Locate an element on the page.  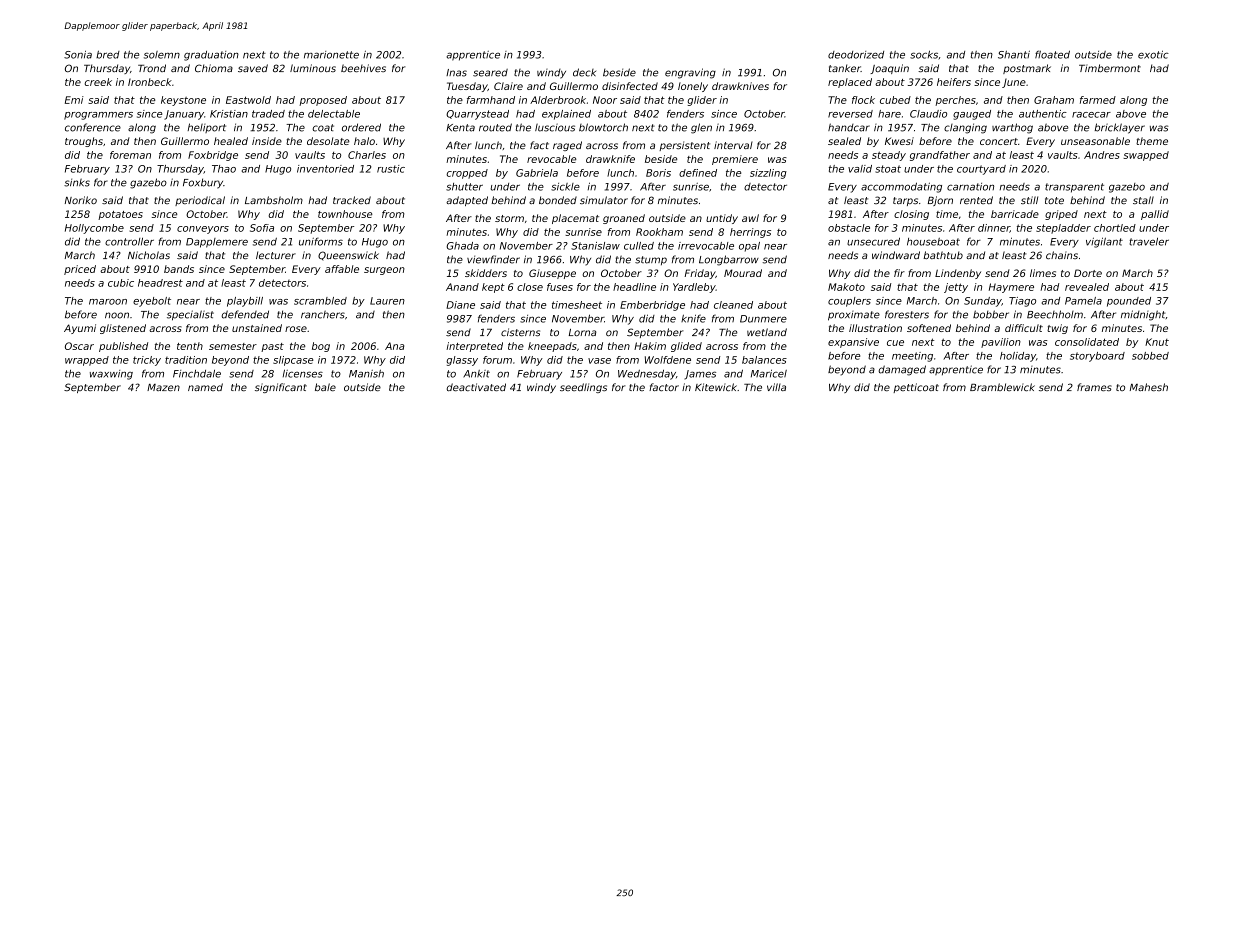
Sonia is located at coordinates (78, 55).
